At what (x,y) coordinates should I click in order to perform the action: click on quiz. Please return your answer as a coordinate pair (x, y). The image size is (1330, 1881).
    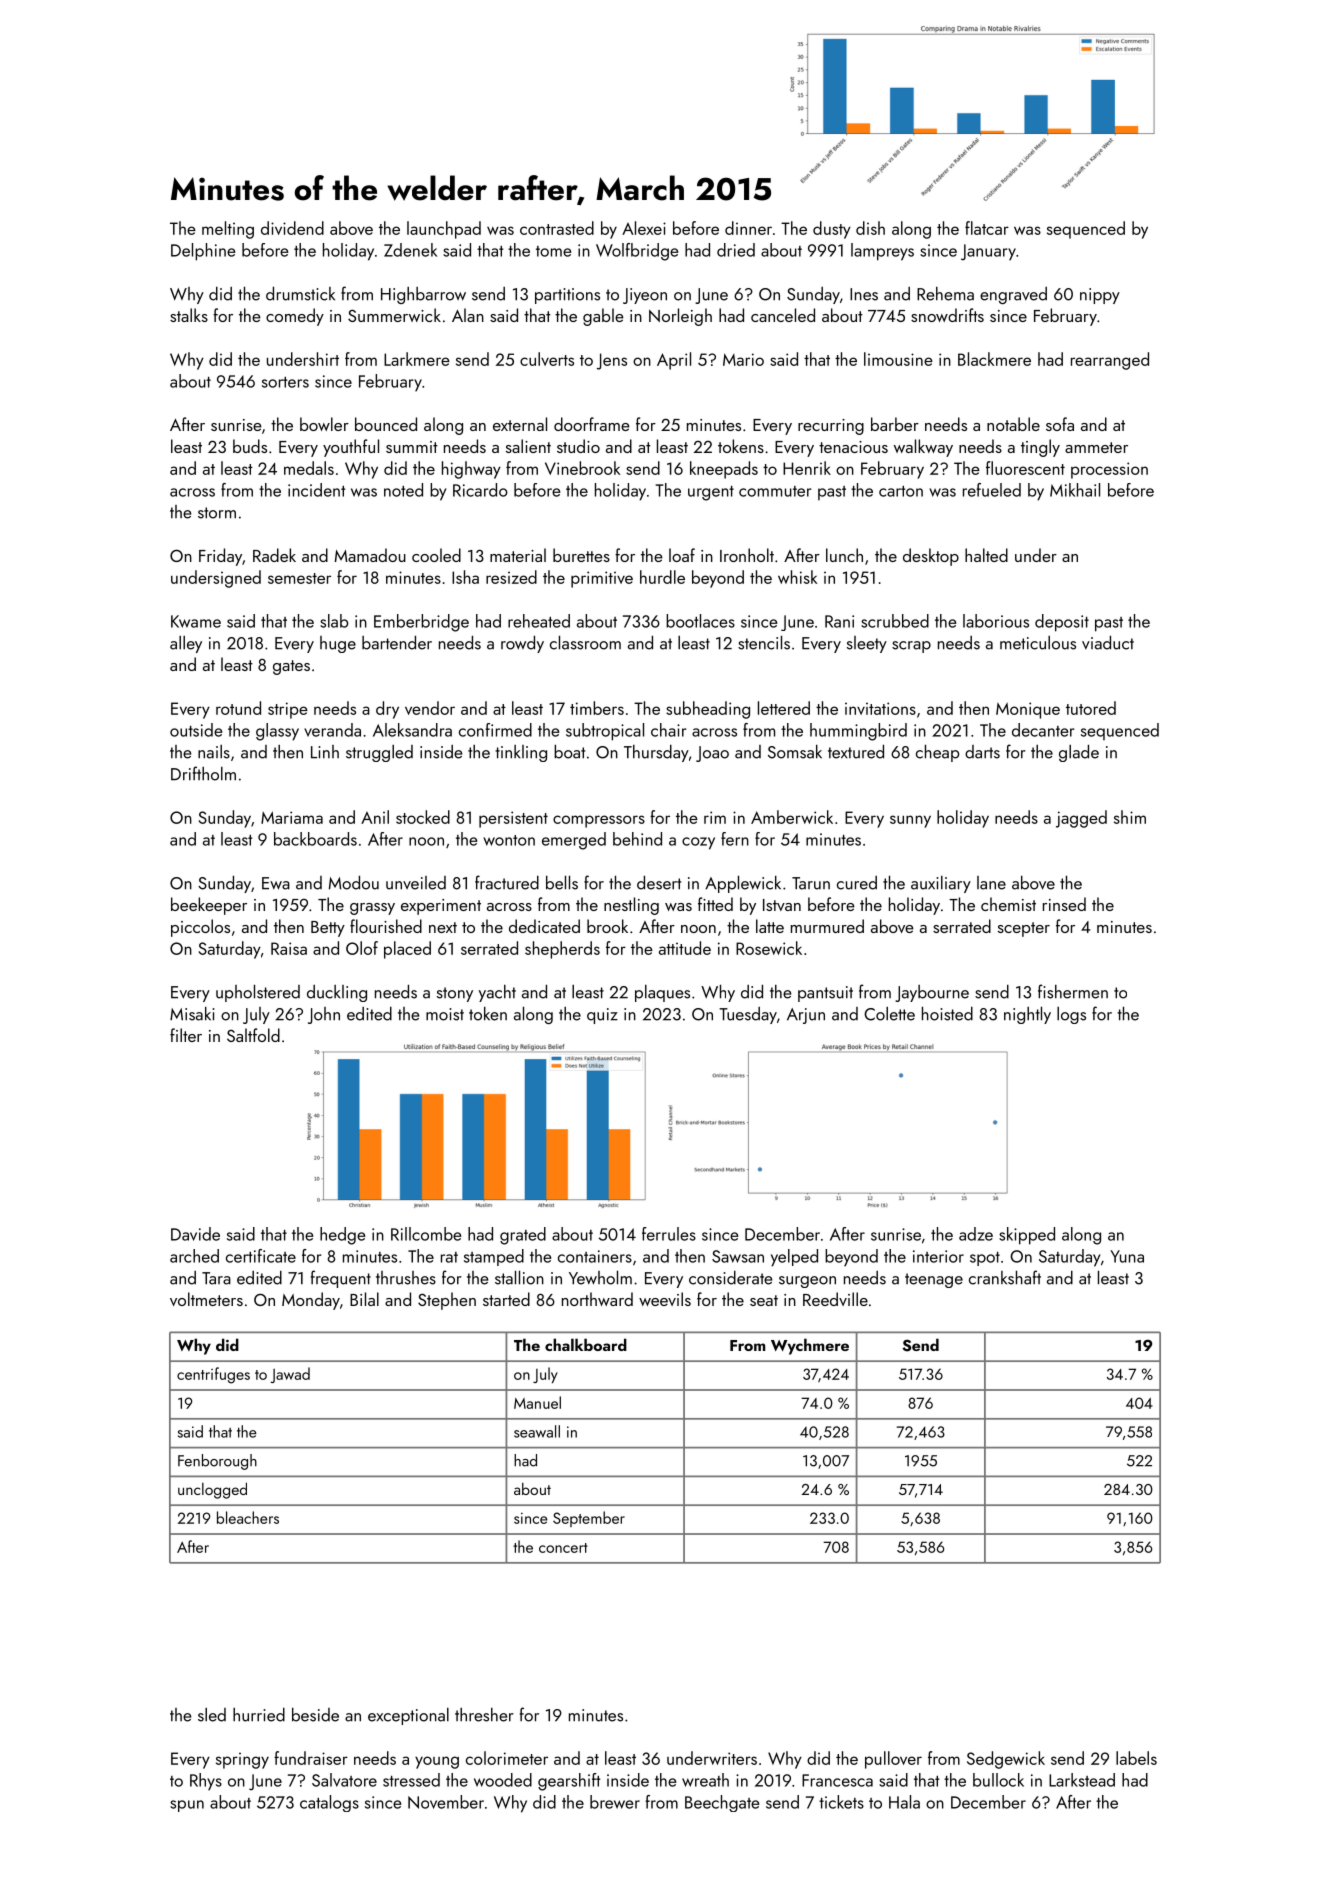
    Looking at the image, I should click on (602, 1016).
